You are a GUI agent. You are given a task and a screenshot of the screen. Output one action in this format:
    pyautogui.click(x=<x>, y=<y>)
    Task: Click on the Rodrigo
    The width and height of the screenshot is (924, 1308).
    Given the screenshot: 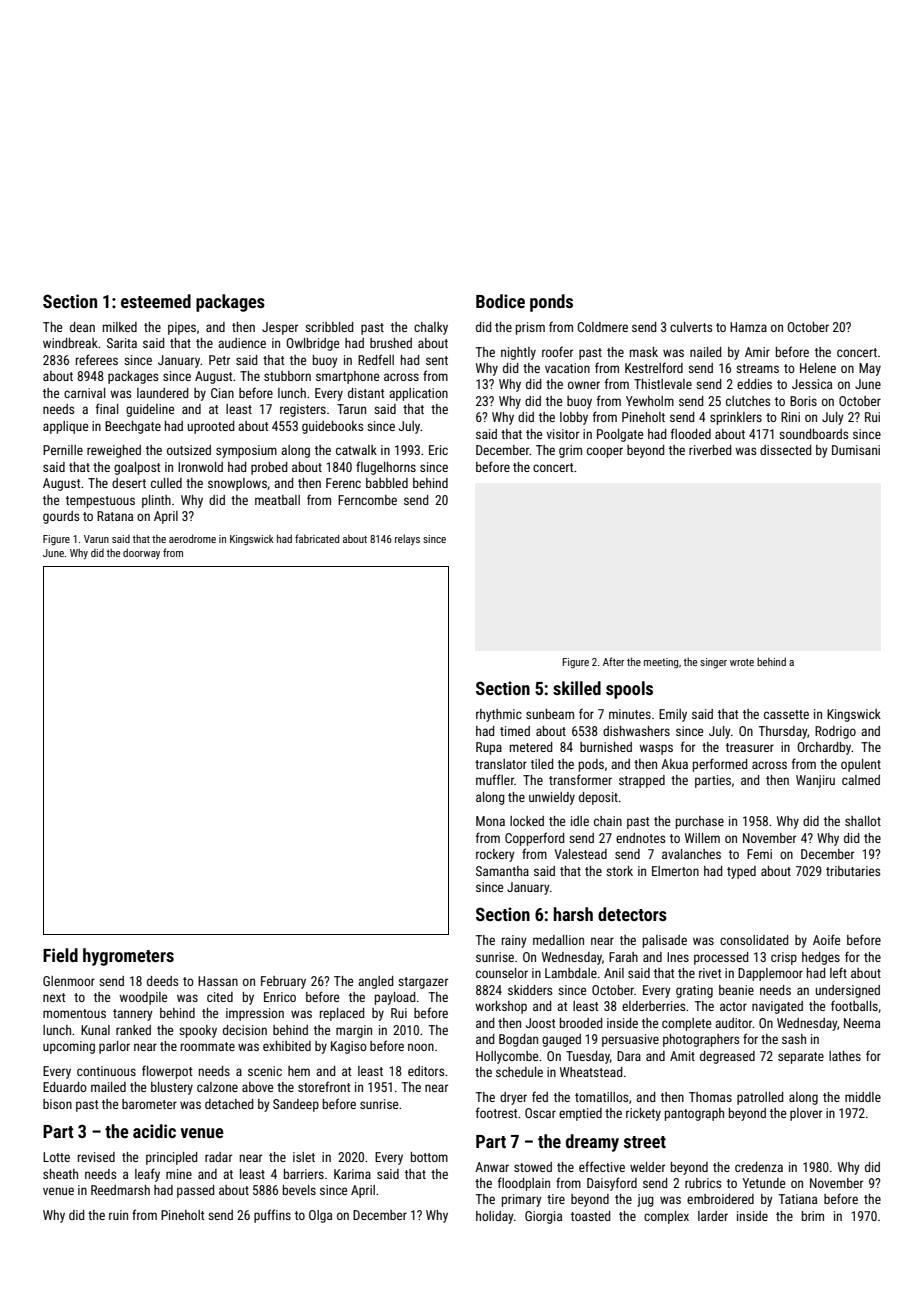 What is the action you would take?
    pyautogui.click(x=835, y=732)
